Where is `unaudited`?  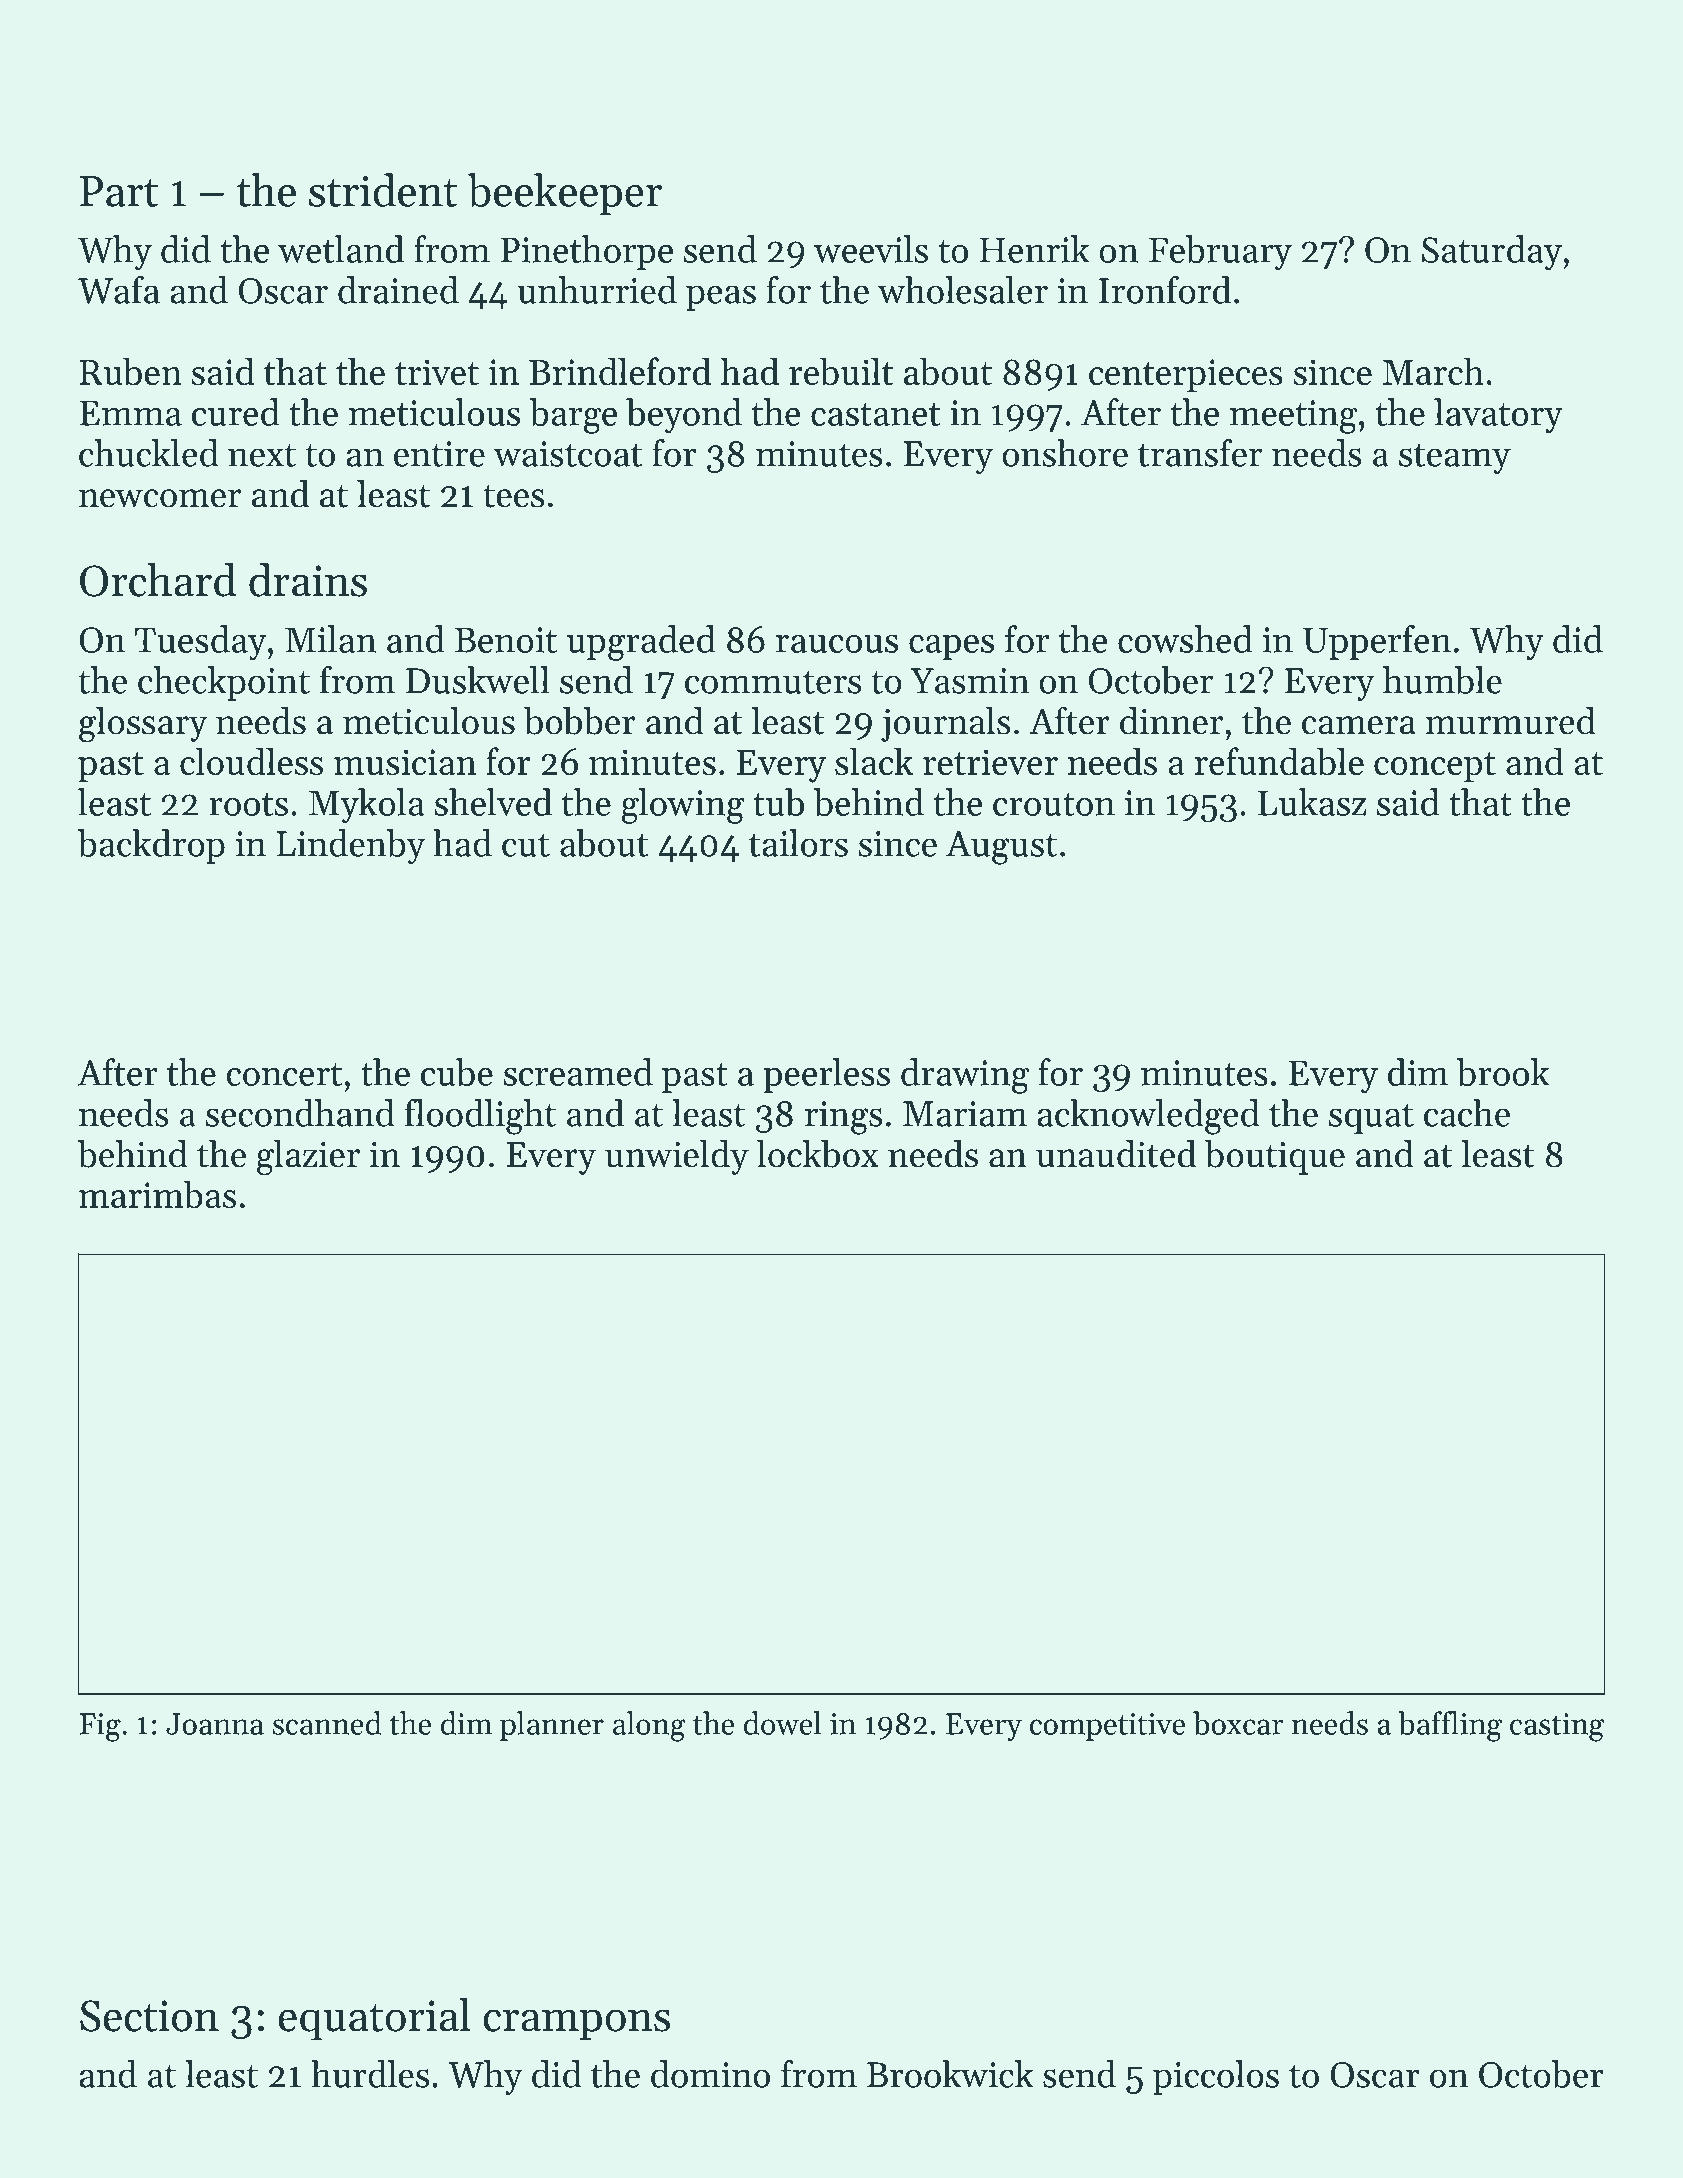
unaudited is located at coordinates (1116, 1154).
